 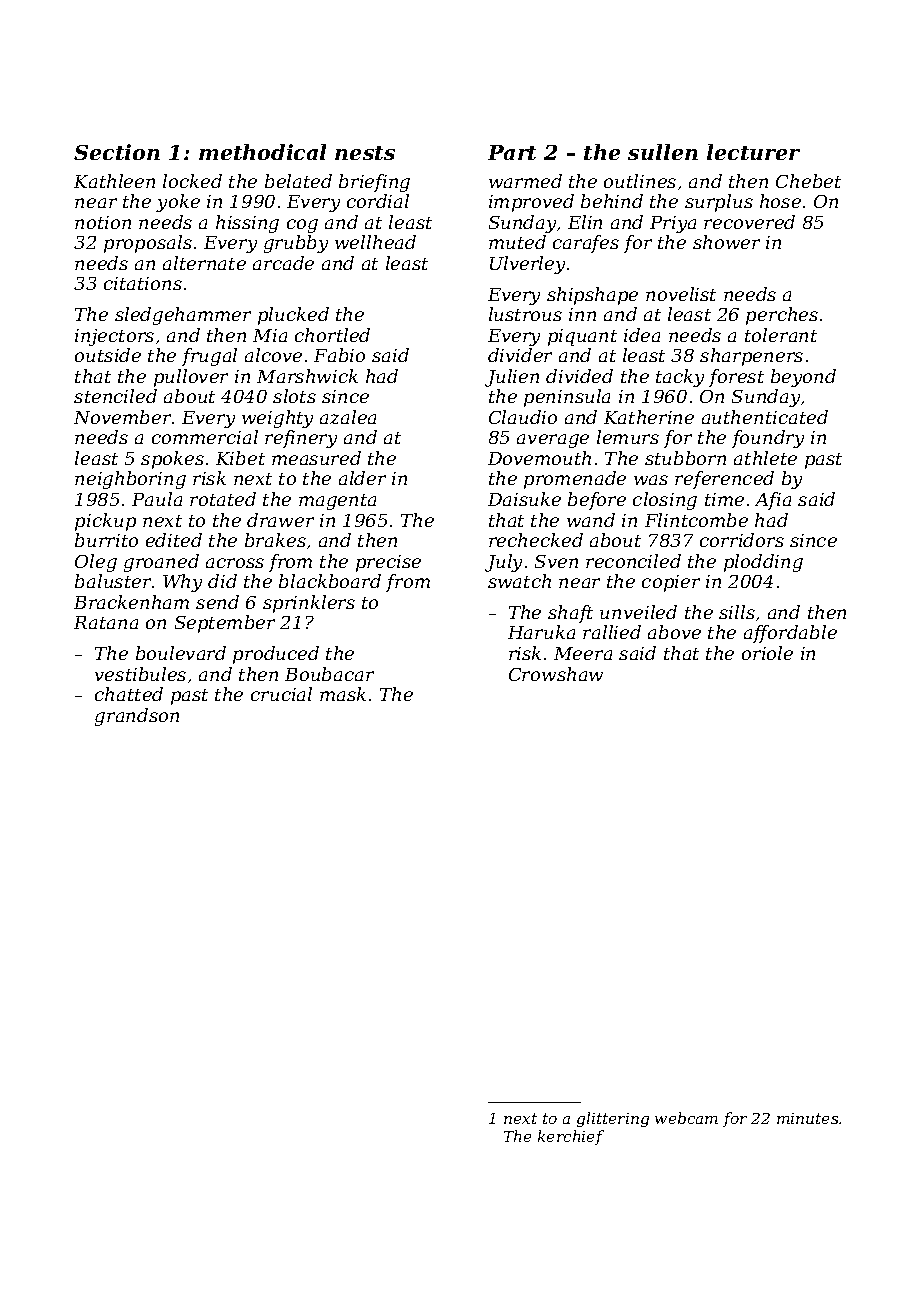 I want to click on foundry, so click(x=768, y=439).
